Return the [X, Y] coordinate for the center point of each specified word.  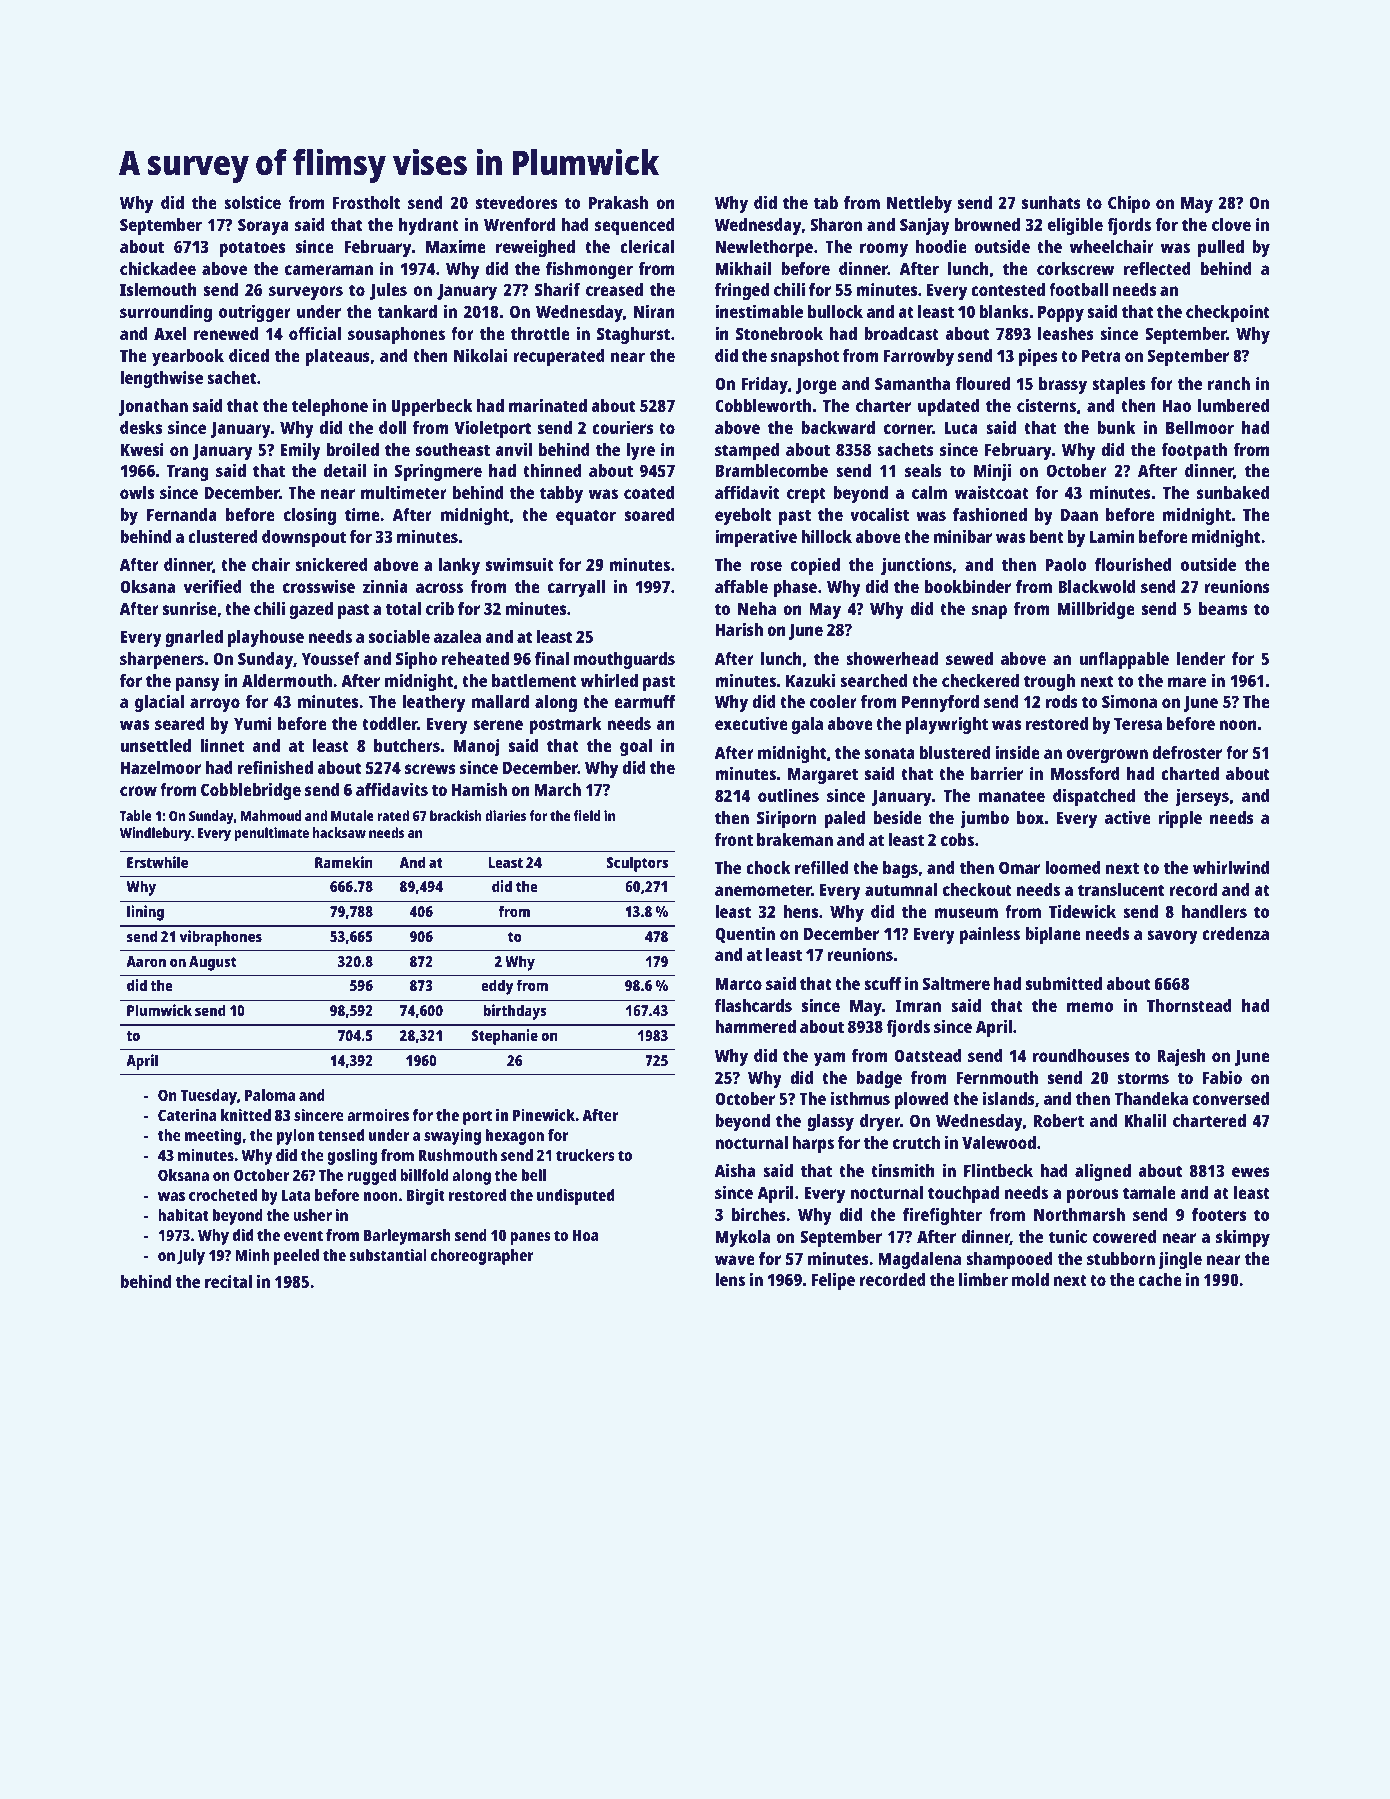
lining [145, 913]
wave [735, 1260]
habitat [183, 1215]
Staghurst [633, 335]
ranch [1229, 383]
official [315, 333]
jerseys [1202, 797]
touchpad [963, 1194]
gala [807, 725]
